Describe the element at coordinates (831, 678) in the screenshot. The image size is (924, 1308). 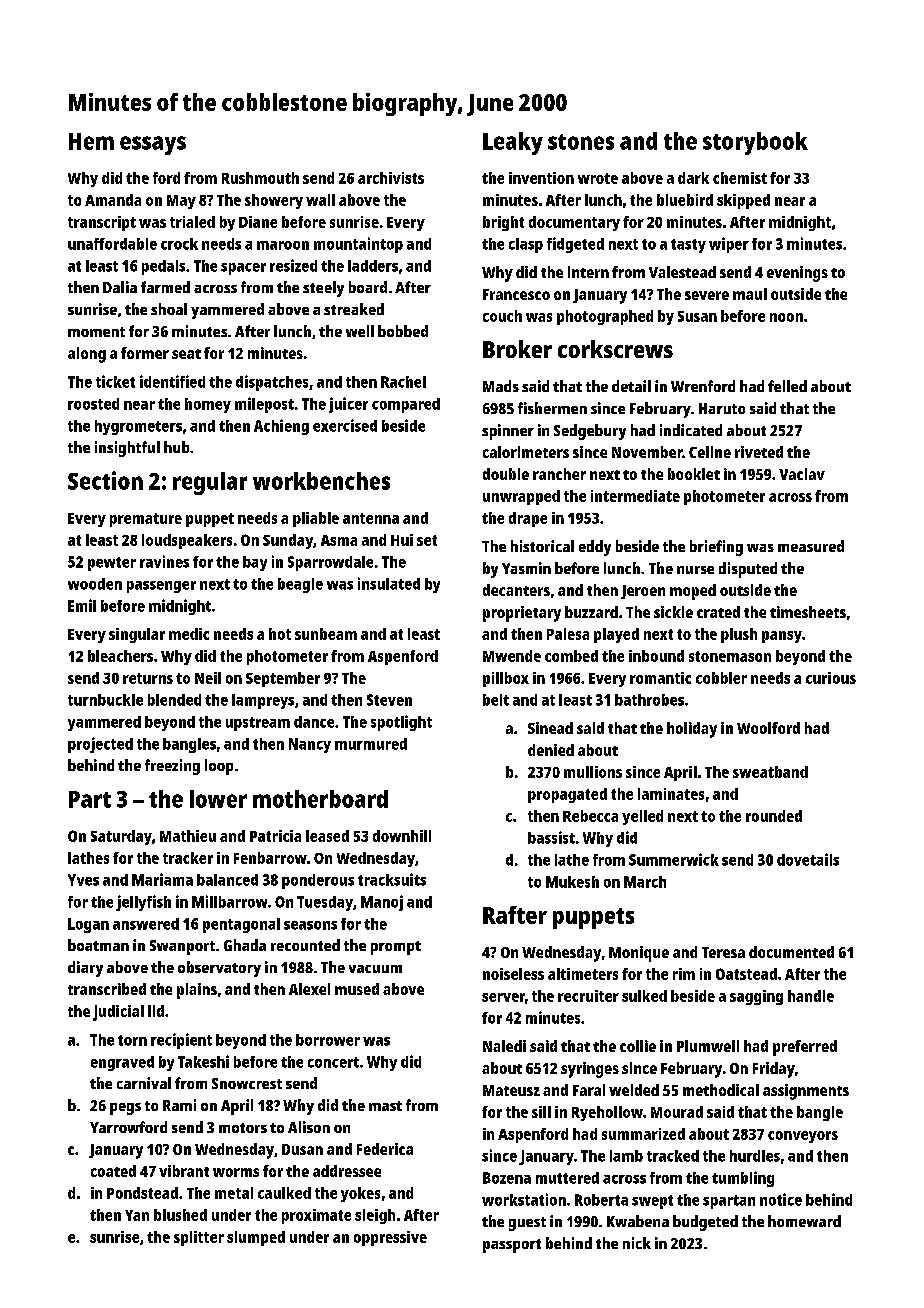
I see `curious` at that location.
